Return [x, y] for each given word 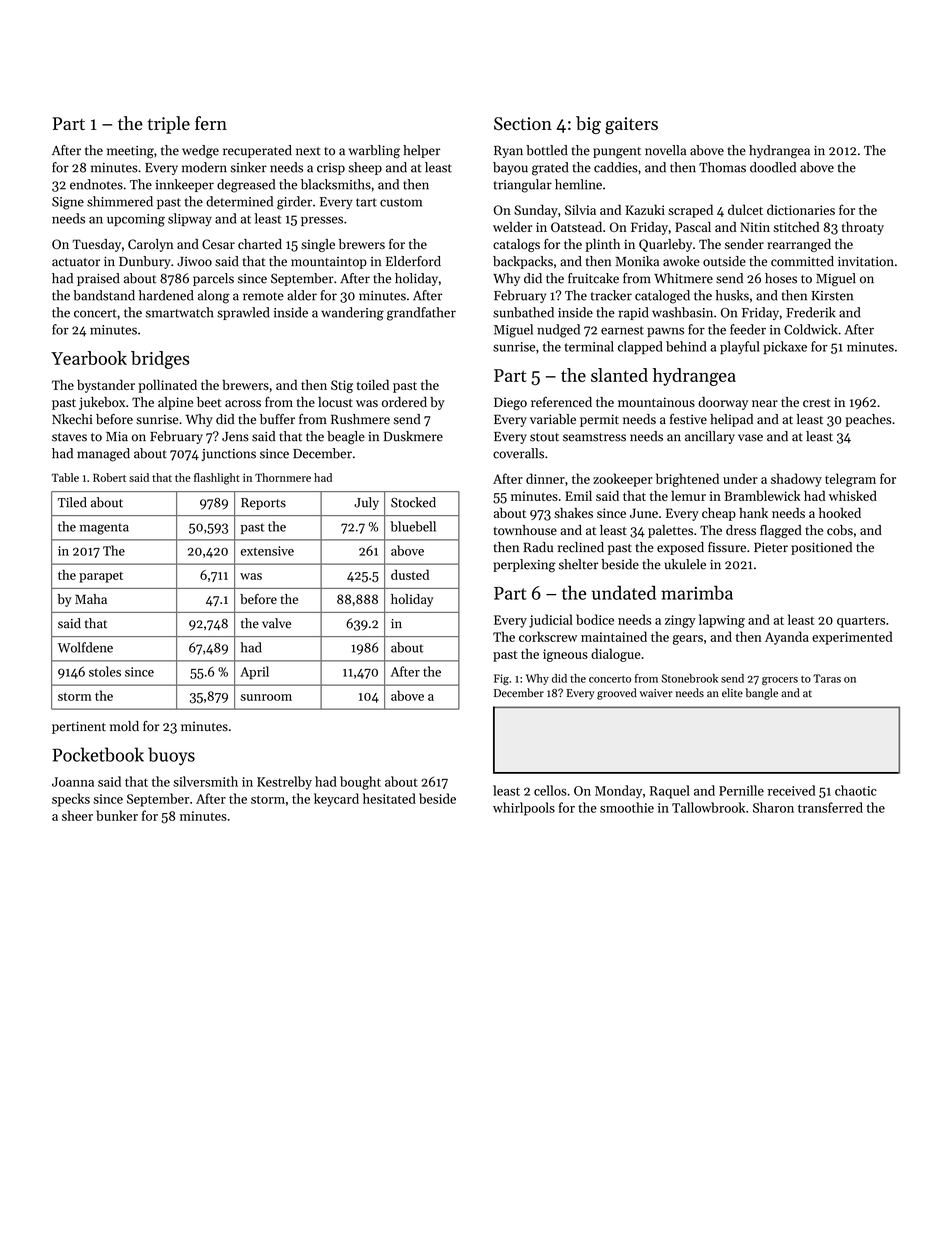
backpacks [523, 262]
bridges [160, 360]
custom [401, 202]
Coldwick [810, 329]
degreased [246, 186]
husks [732, 295]
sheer [77, 815]
